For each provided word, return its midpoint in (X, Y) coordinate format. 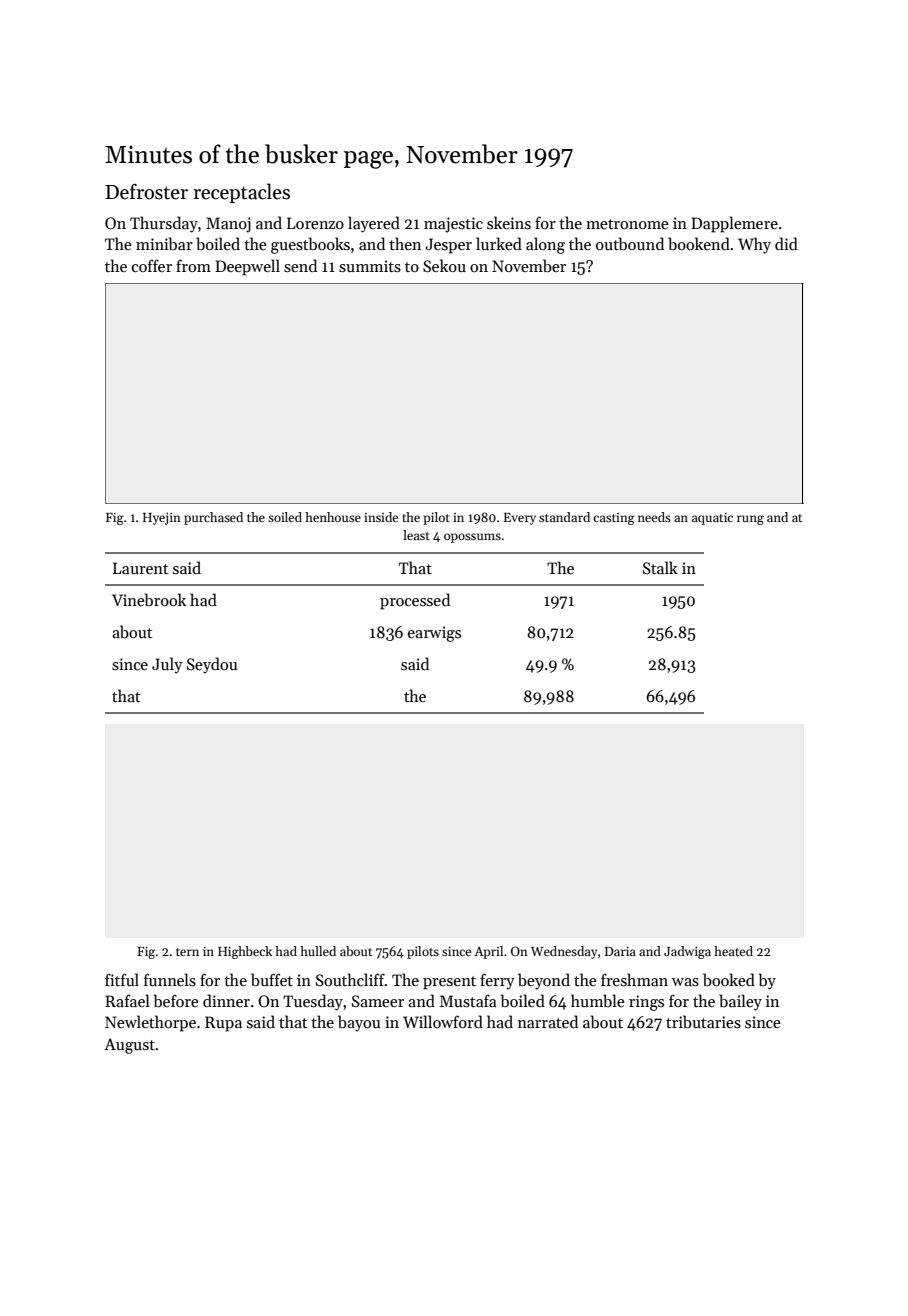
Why (754, 245)
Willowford (443, 1021)
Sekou (444, 266)
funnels (170, 980)
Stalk (660, 567)
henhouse (333, 517)
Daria (620, 951)
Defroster (146, 191)
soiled (285, 517)
